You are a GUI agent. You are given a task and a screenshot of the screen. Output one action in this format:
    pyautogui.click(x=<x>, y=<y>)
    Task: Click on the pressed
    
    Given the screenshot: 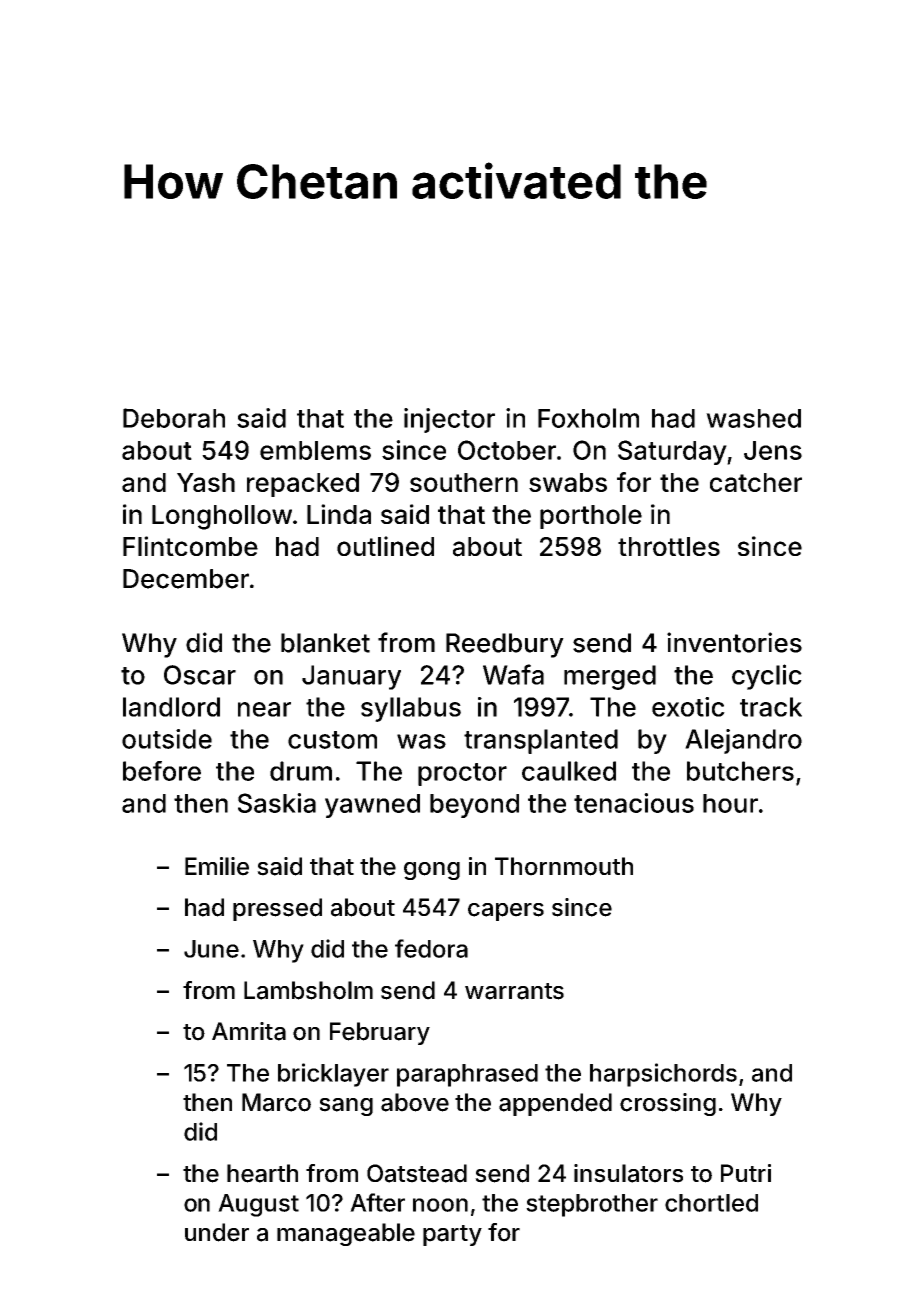 What is the action you would take?
    pyautogui.click(x=277, y=909)
